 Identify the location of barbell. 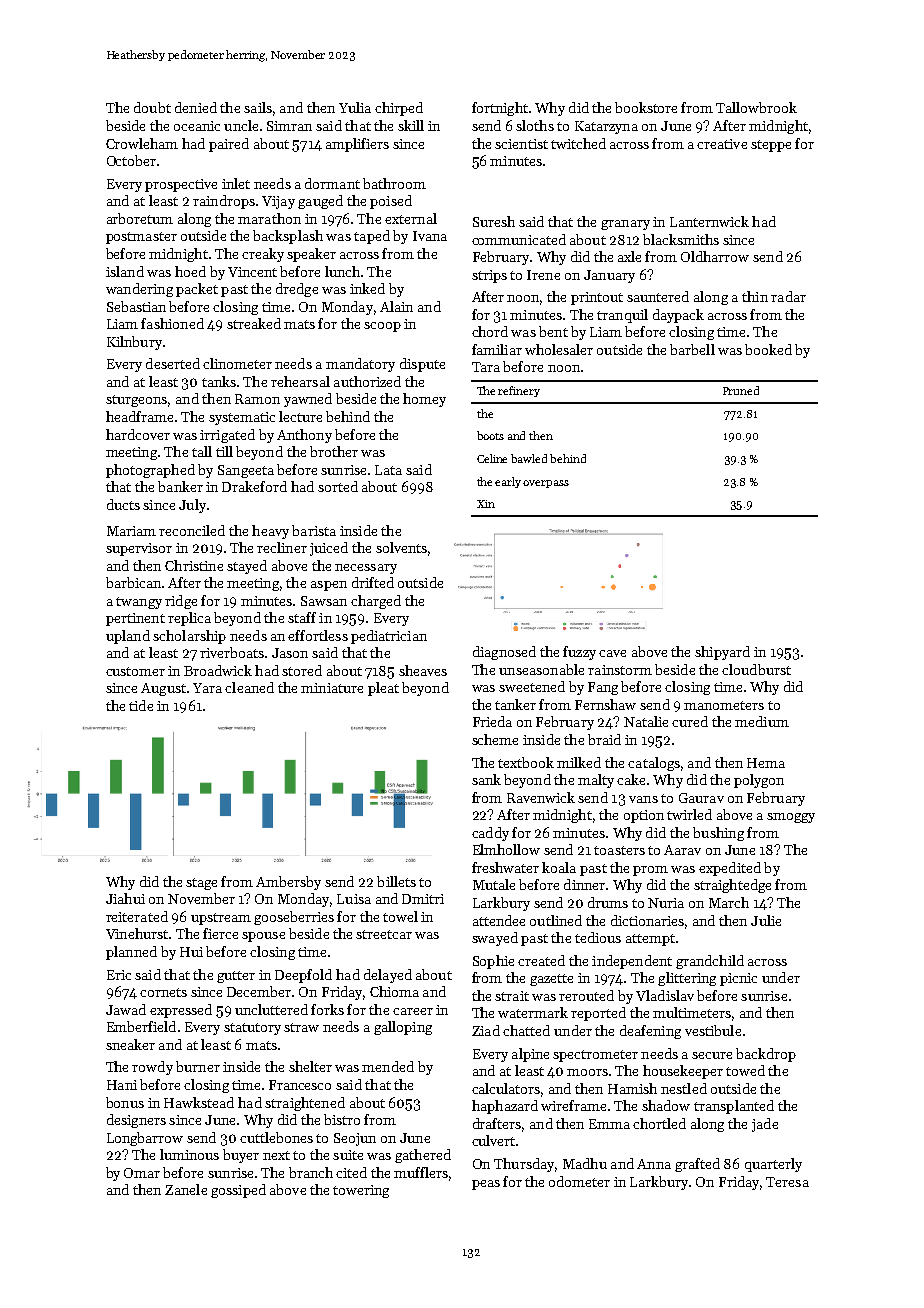
(692, 349).
